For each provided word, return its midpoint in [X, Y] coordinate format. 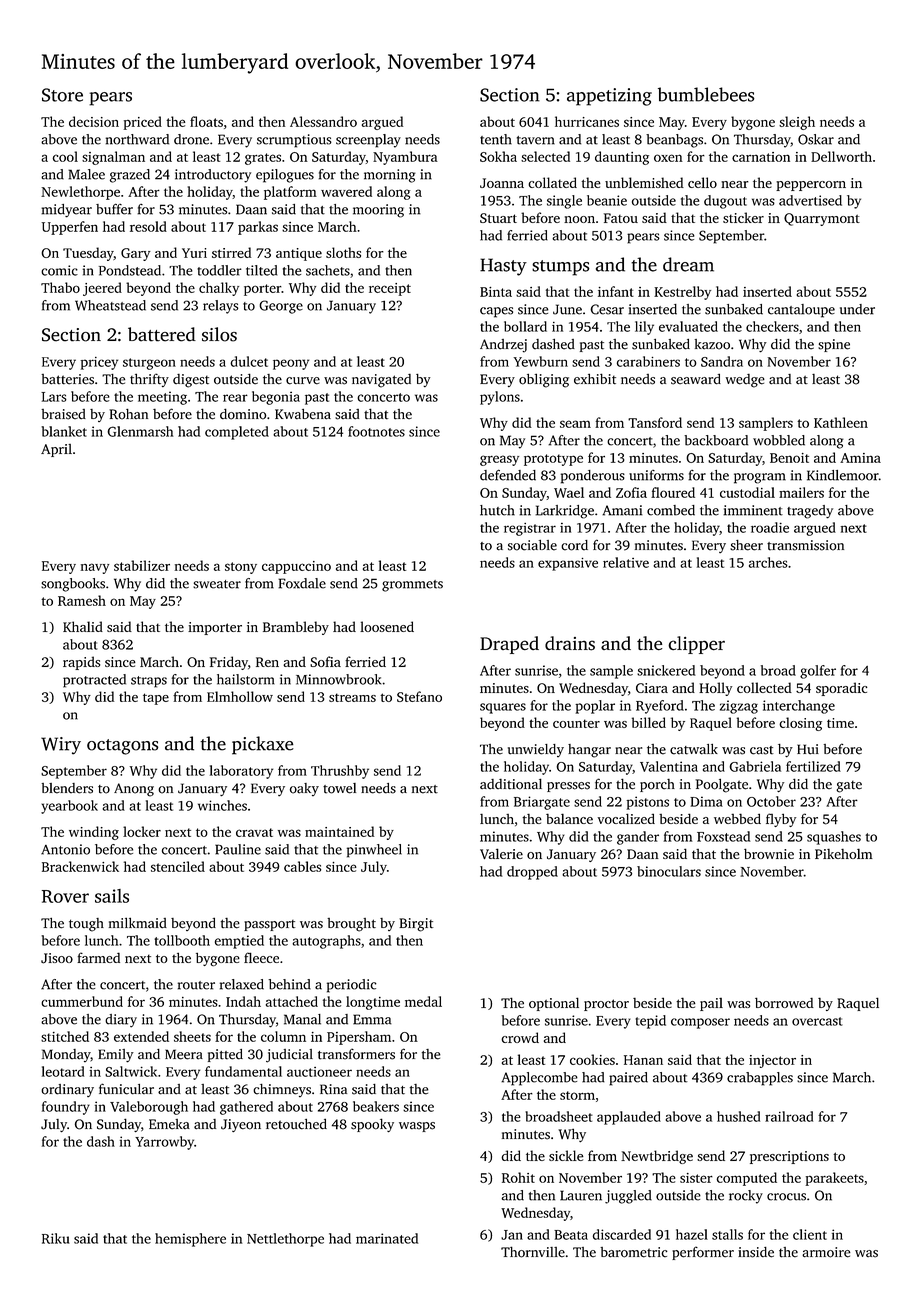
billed [649, 722]
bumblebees [706, 94]
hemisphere [190, 1240]
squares [503, 708]
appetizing [609, 97]
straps [149, 682]
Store [62, 95]
